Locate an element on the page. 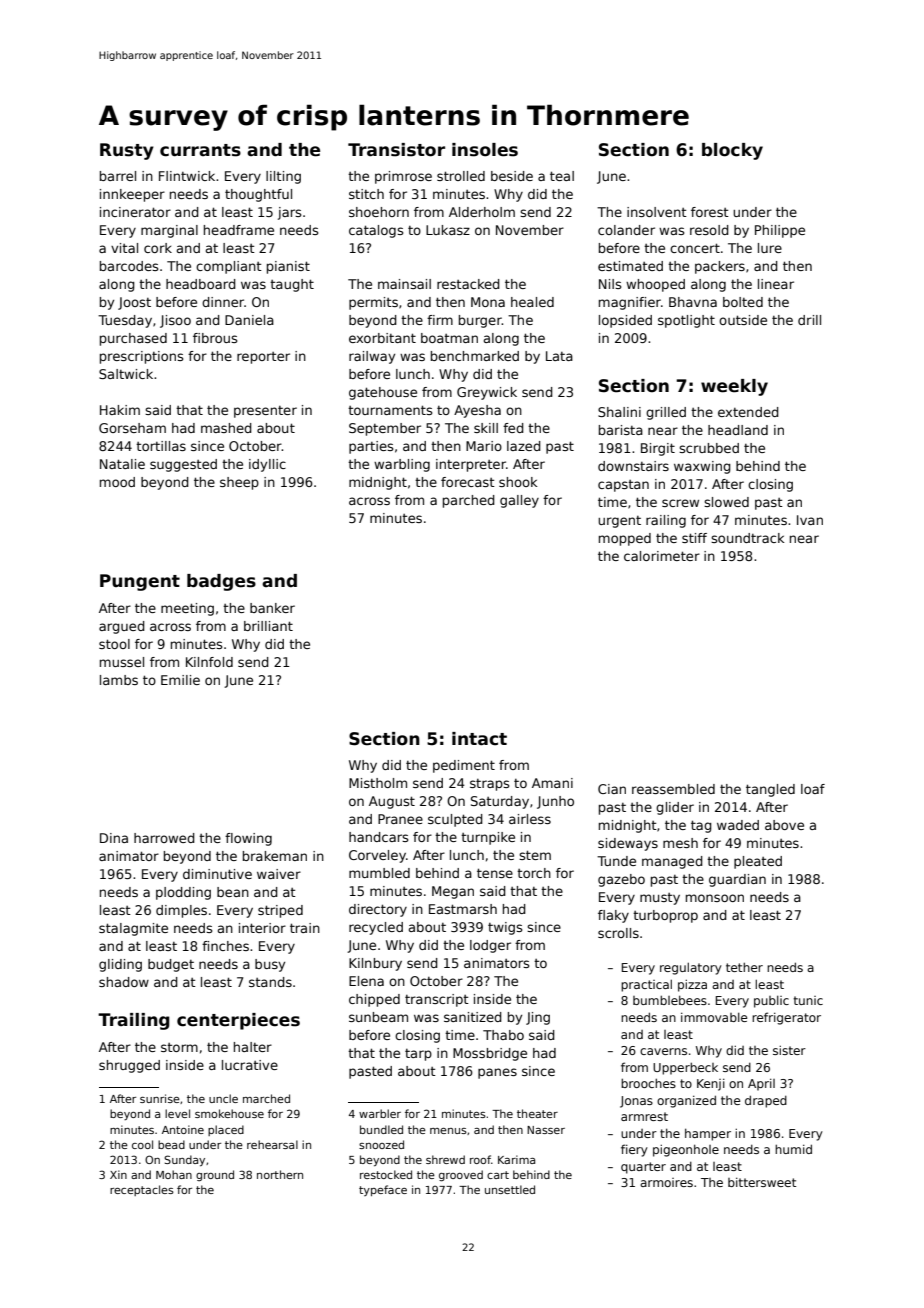  scrubbed is located at coordinates (709, 448).
